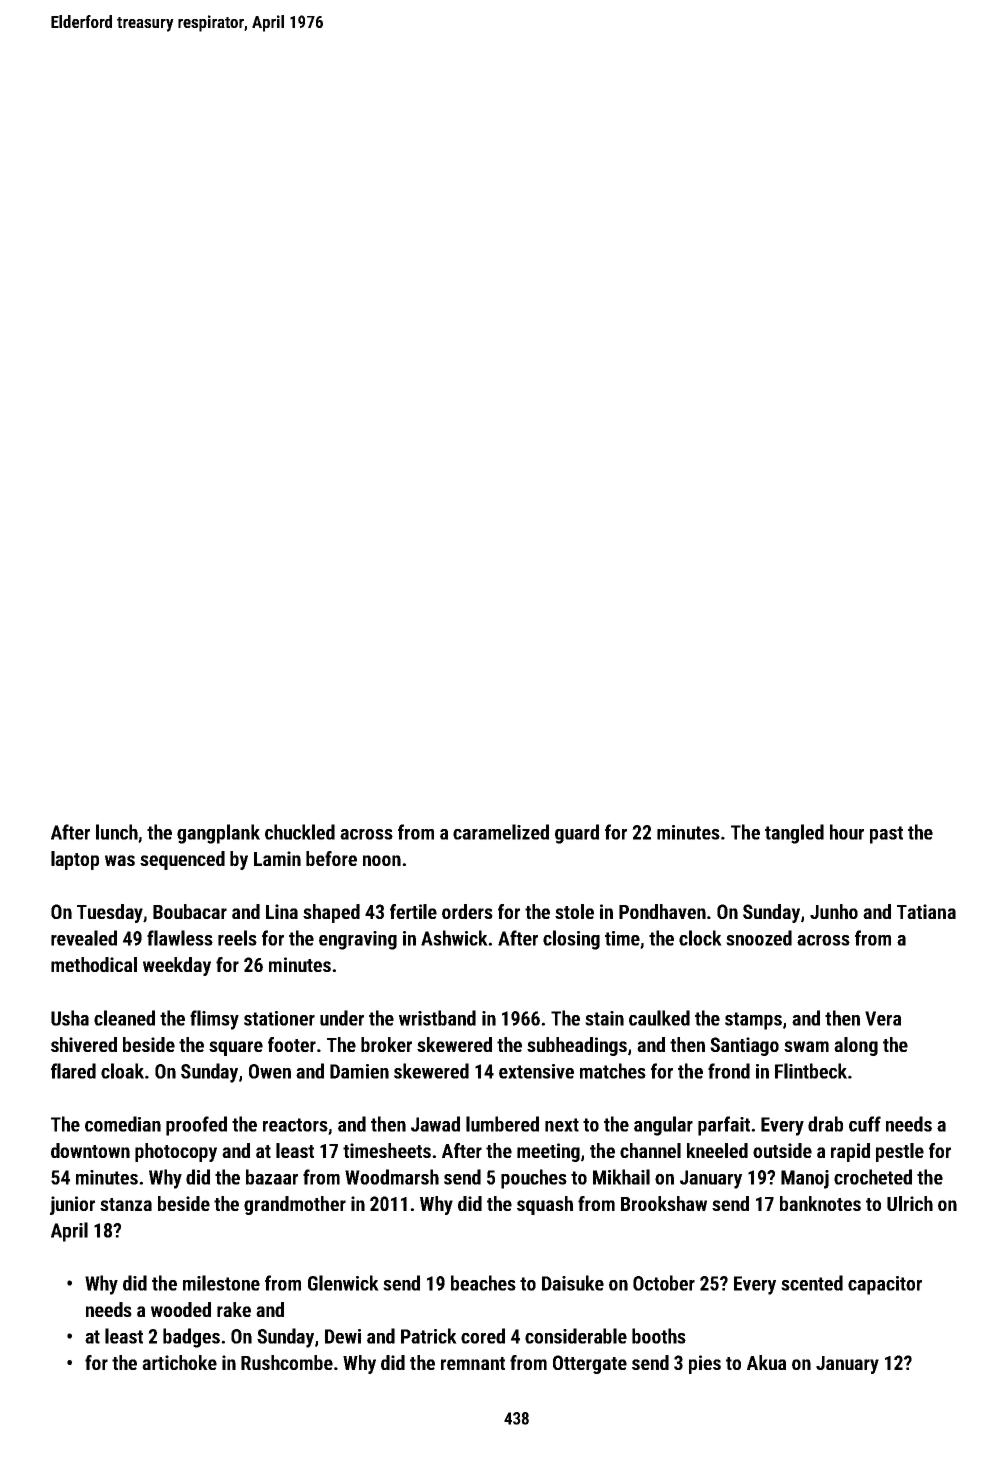  What do you see at coordinates (295, 1205) in the screenshot?
I see `grandmother` at bounding box center [295, 1205].
